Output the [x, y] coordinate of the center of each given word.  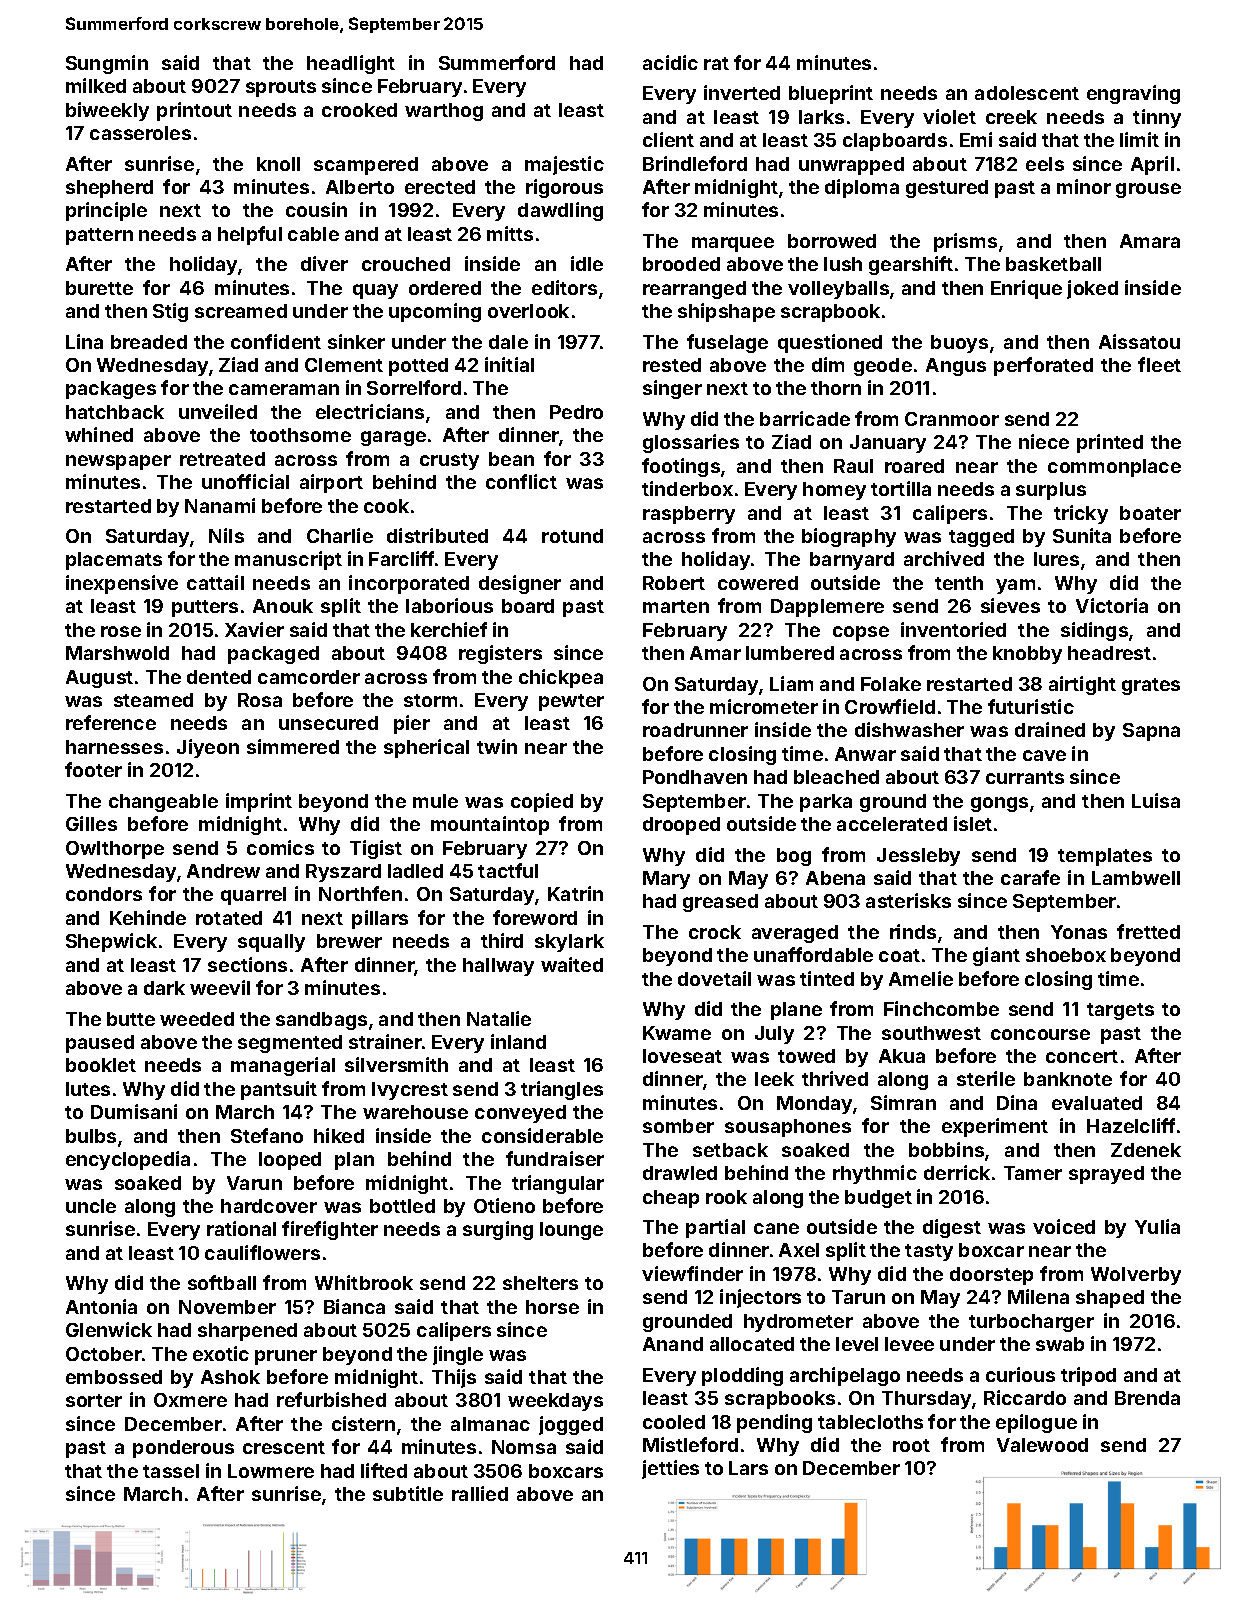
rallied [480, 1493]
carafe [1030, 877]
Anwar [865, 754]
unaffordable [813, 954]
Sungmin [107, 64]
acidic [670, 62]
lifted [384, 1470]
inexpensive [122, 584]
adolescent [1027, 93]
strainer [385, 1041]
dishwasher [909, 729]
